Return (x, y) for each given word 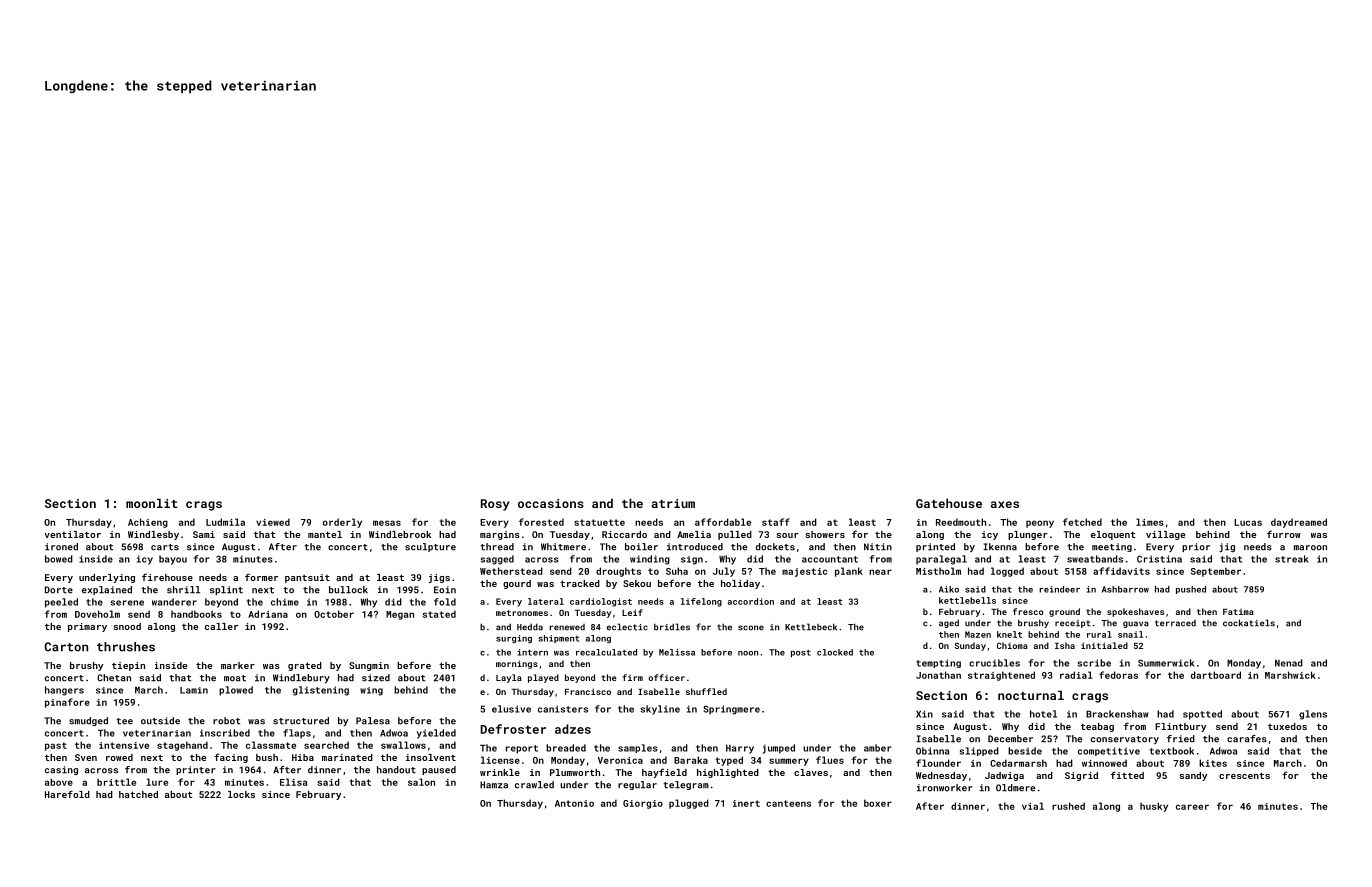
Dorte (59, 590)
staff (776, 522)
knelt (1009, 634)
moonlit (152, 503)
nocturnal (1031, 695)
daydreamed (1299, 523)
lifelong (701, 602)
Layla (509, 678)
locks (241, 794)
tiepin (128, 666)
